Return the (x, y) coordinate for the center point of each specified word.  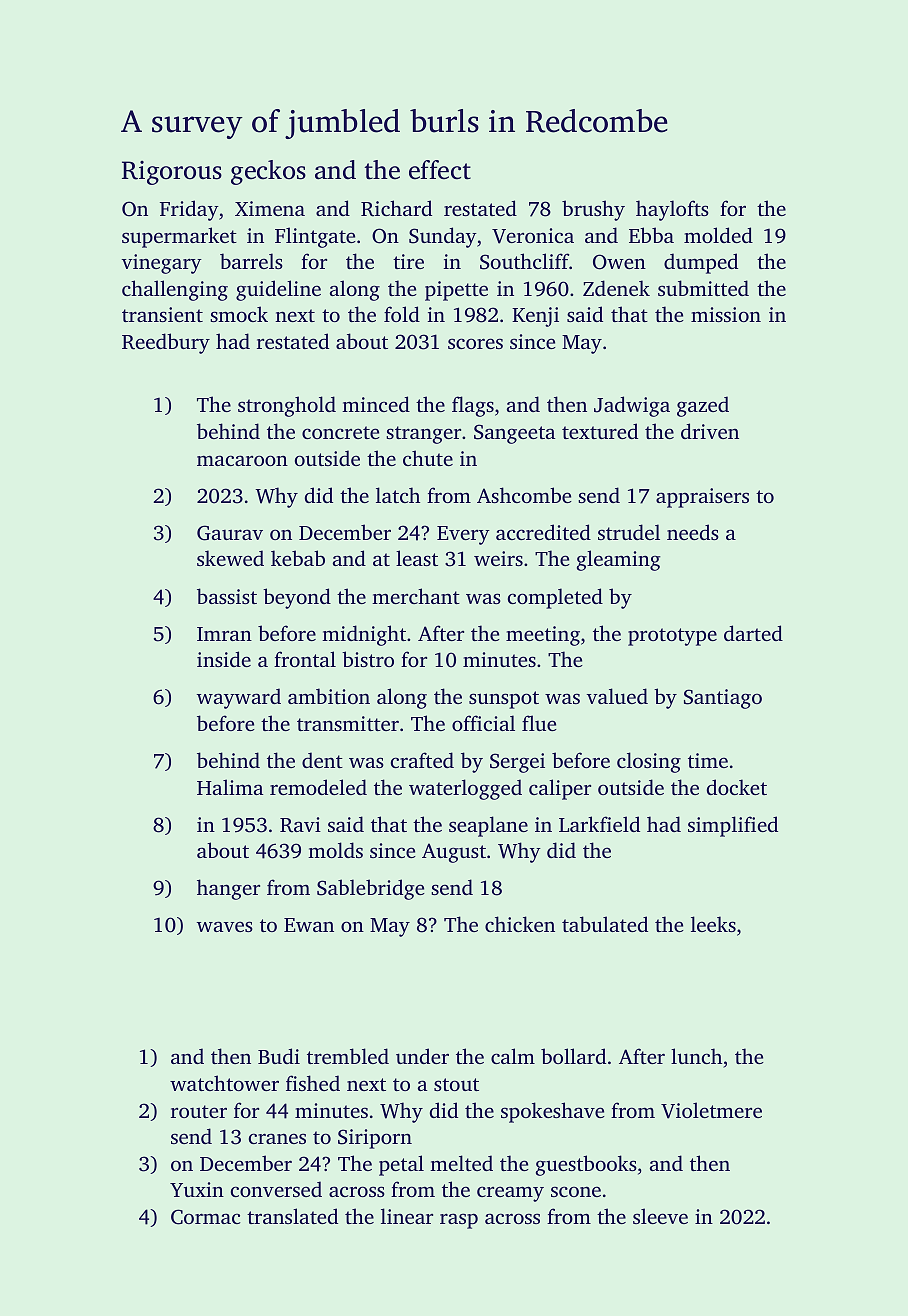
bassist (227, 596)
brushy (593, 210)
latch (398, 495)
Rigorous (172, 173)
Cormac (205, 1217)
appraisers (702, 498)
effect (440, 170)
